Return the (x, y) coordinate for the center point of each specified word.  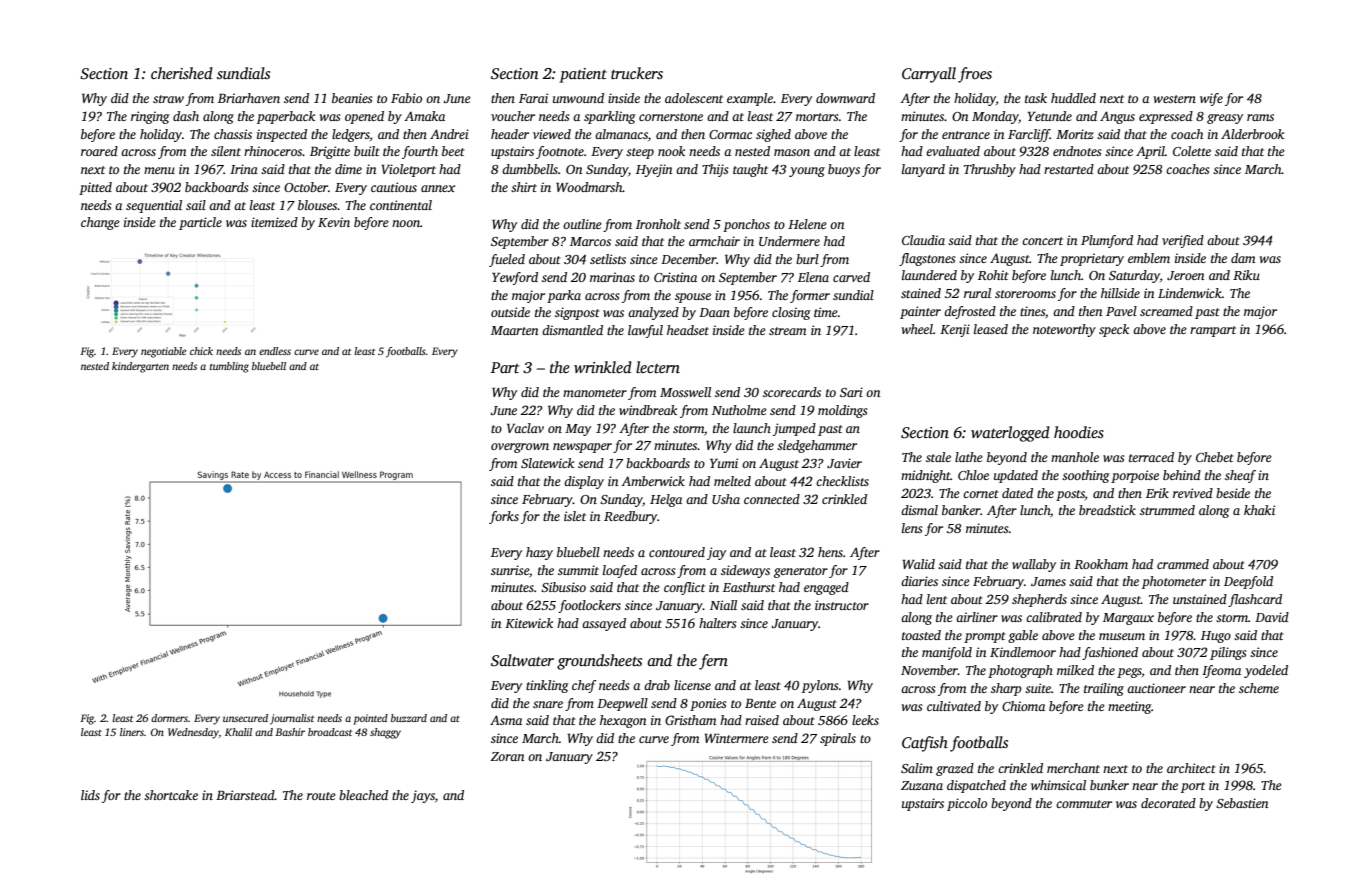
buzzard (409, 718)
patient (583, 75)
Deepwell (622, 704)
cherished (182, 73)
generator (801, 572)
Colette (1192, 151)
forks (504, 517)
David (1272, 617)
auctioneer (1156, 688)
